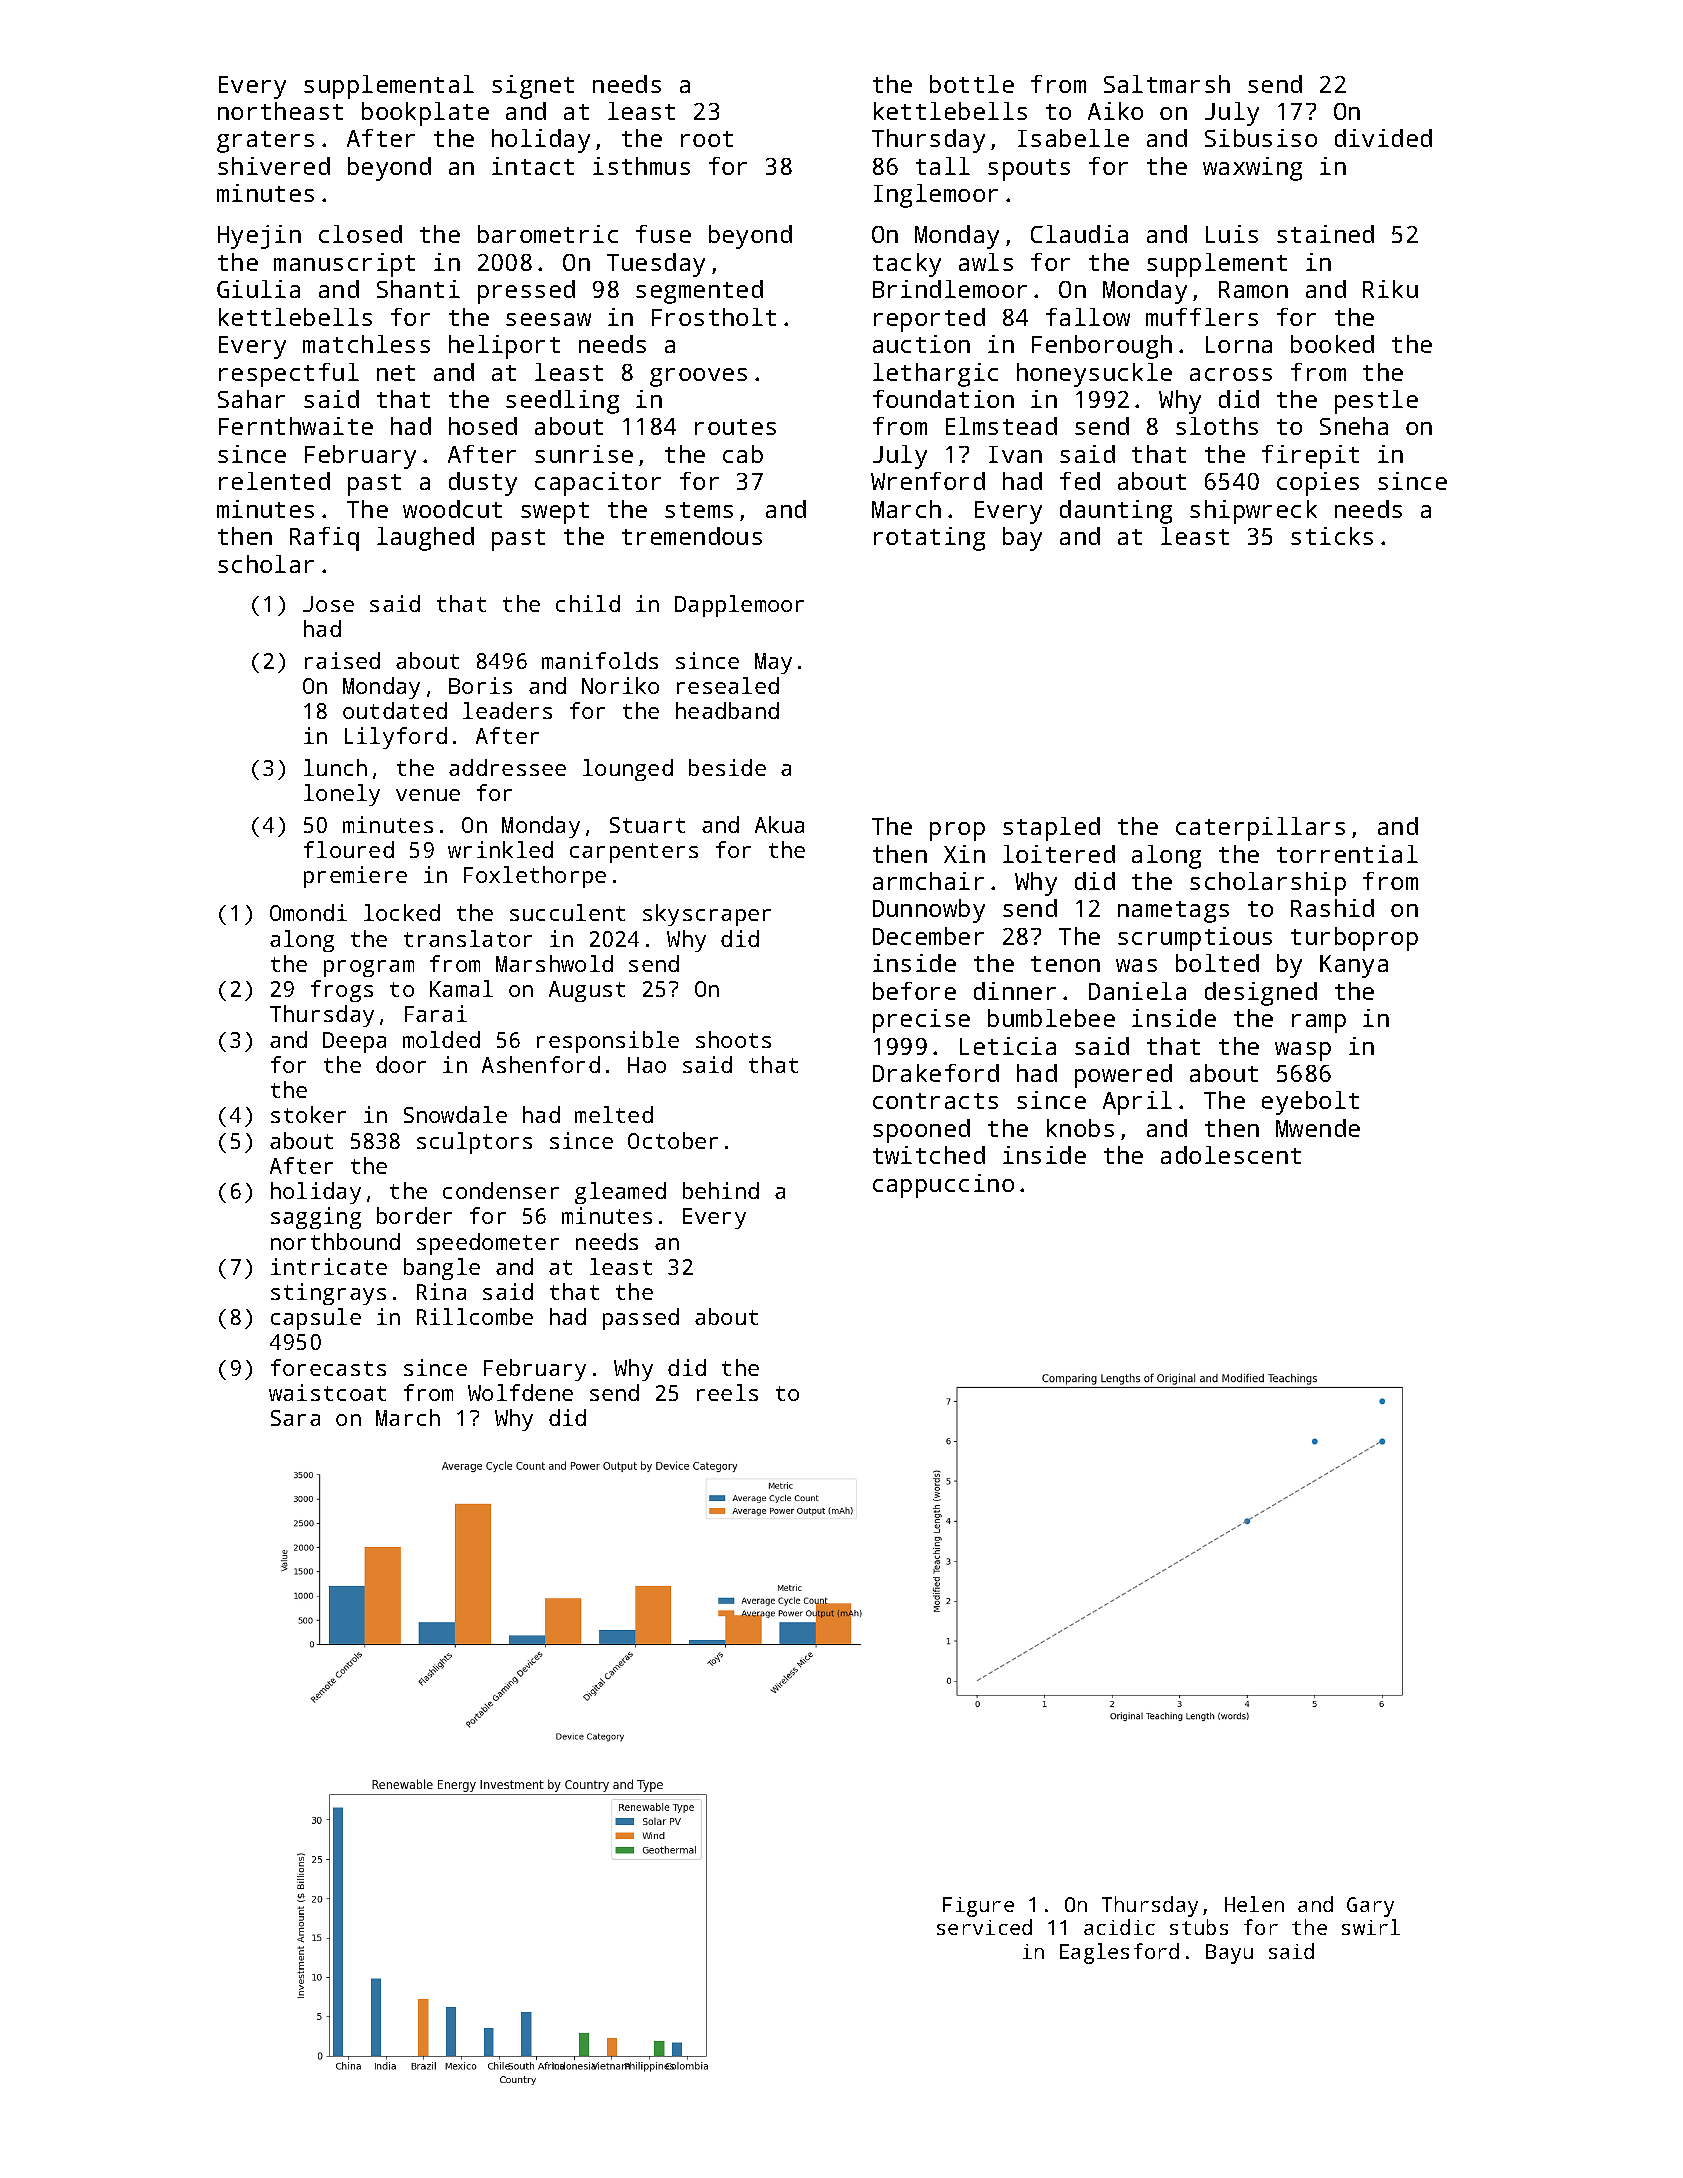 The height and width of the document is (2178, 1683). What do you see at coordinates (533, 87) in the document?
I see `signet` at bounding box center [533, 87].
